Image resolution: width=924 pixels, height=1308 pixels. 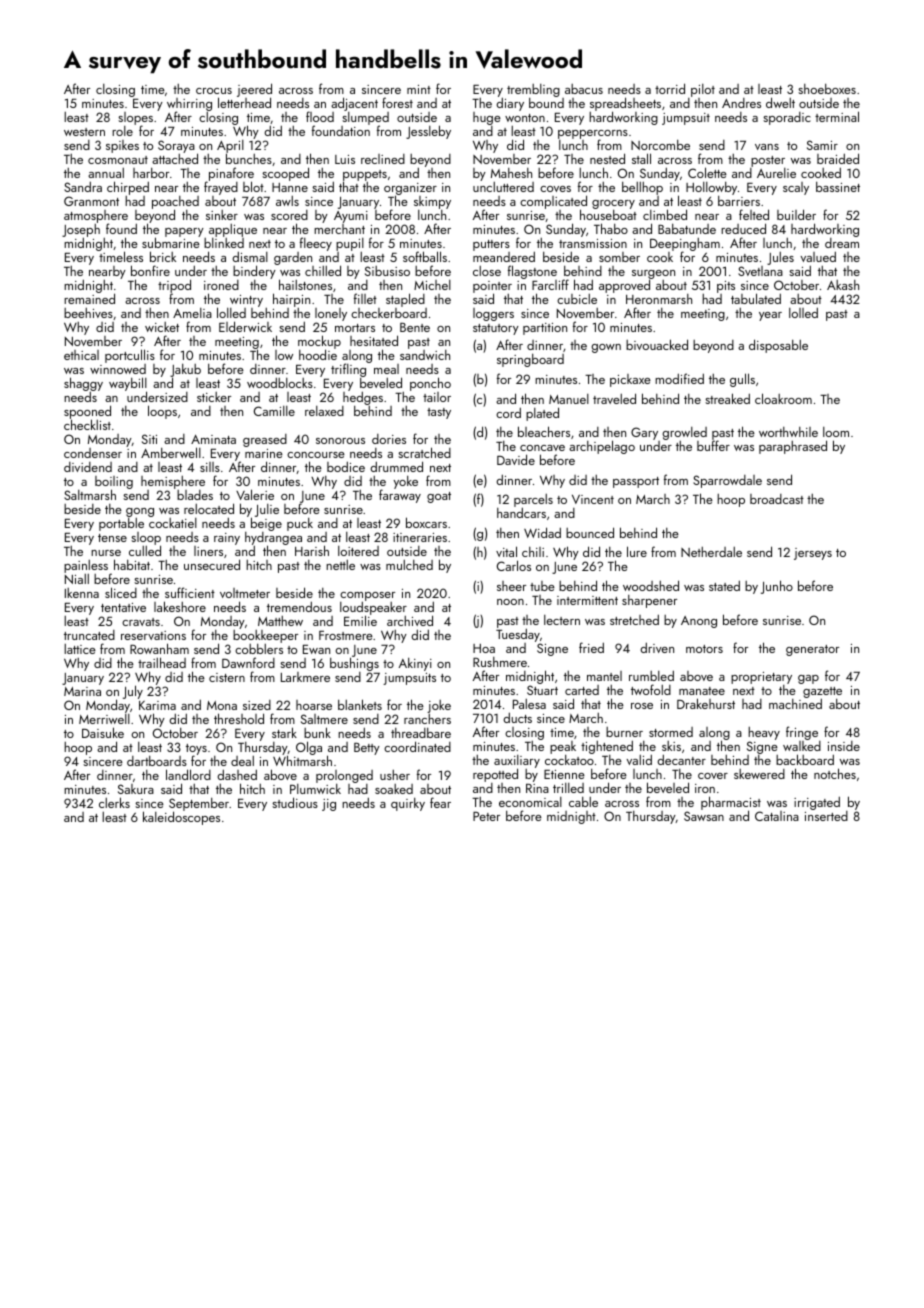 I want to click on spooned, so click(x=87, y=412).
